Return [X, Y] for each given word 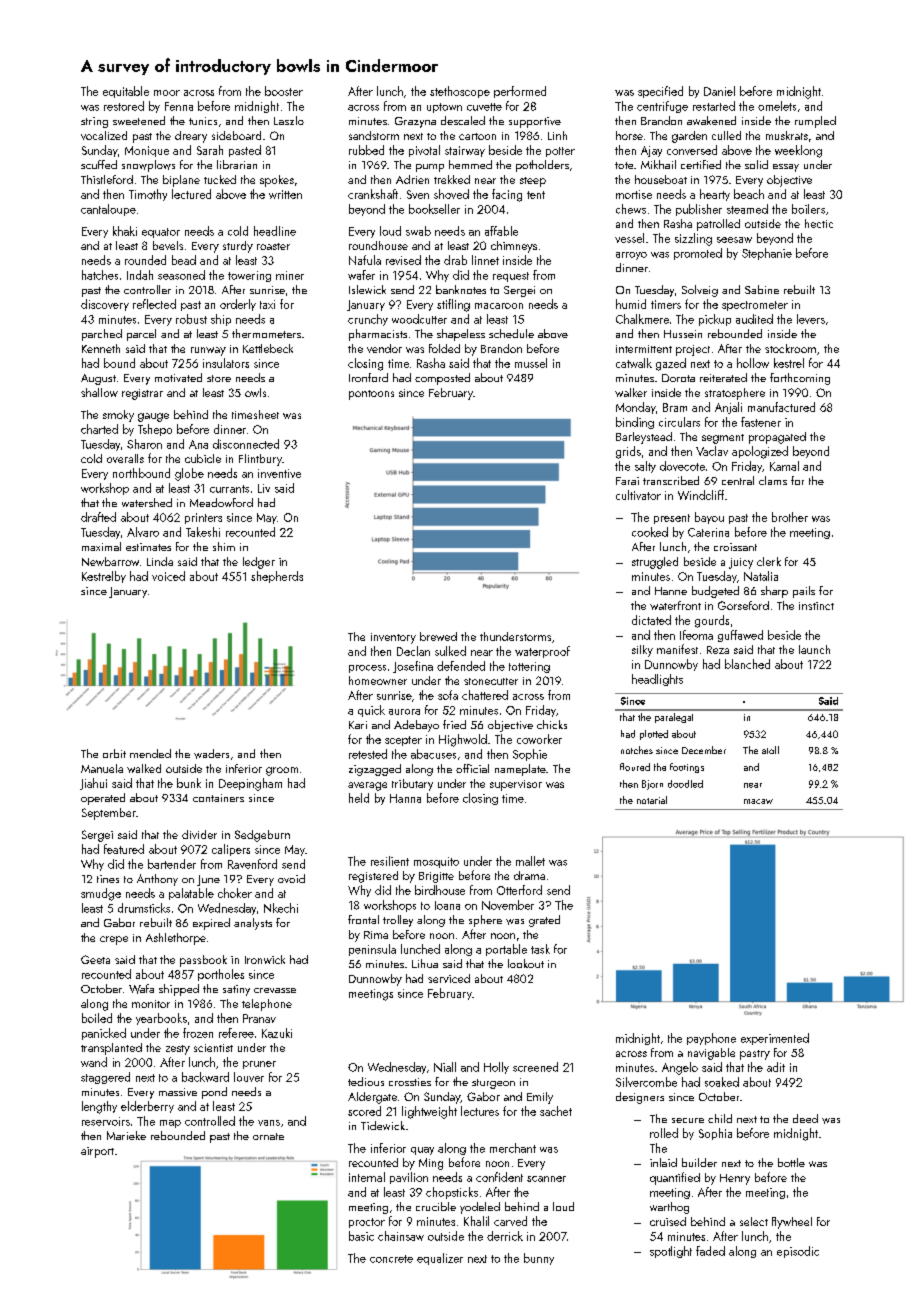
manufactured [781, 407]
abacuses [433, 754]
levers [811, 319]
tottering [529, 667]
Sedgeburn [262, 836]
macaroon [499, 306]
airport [97, 1152]
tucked [220, 179]
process [367, 669]
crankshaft [373, 194]
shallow [99, 392]
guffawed [740, 636]
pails [804, 592]
